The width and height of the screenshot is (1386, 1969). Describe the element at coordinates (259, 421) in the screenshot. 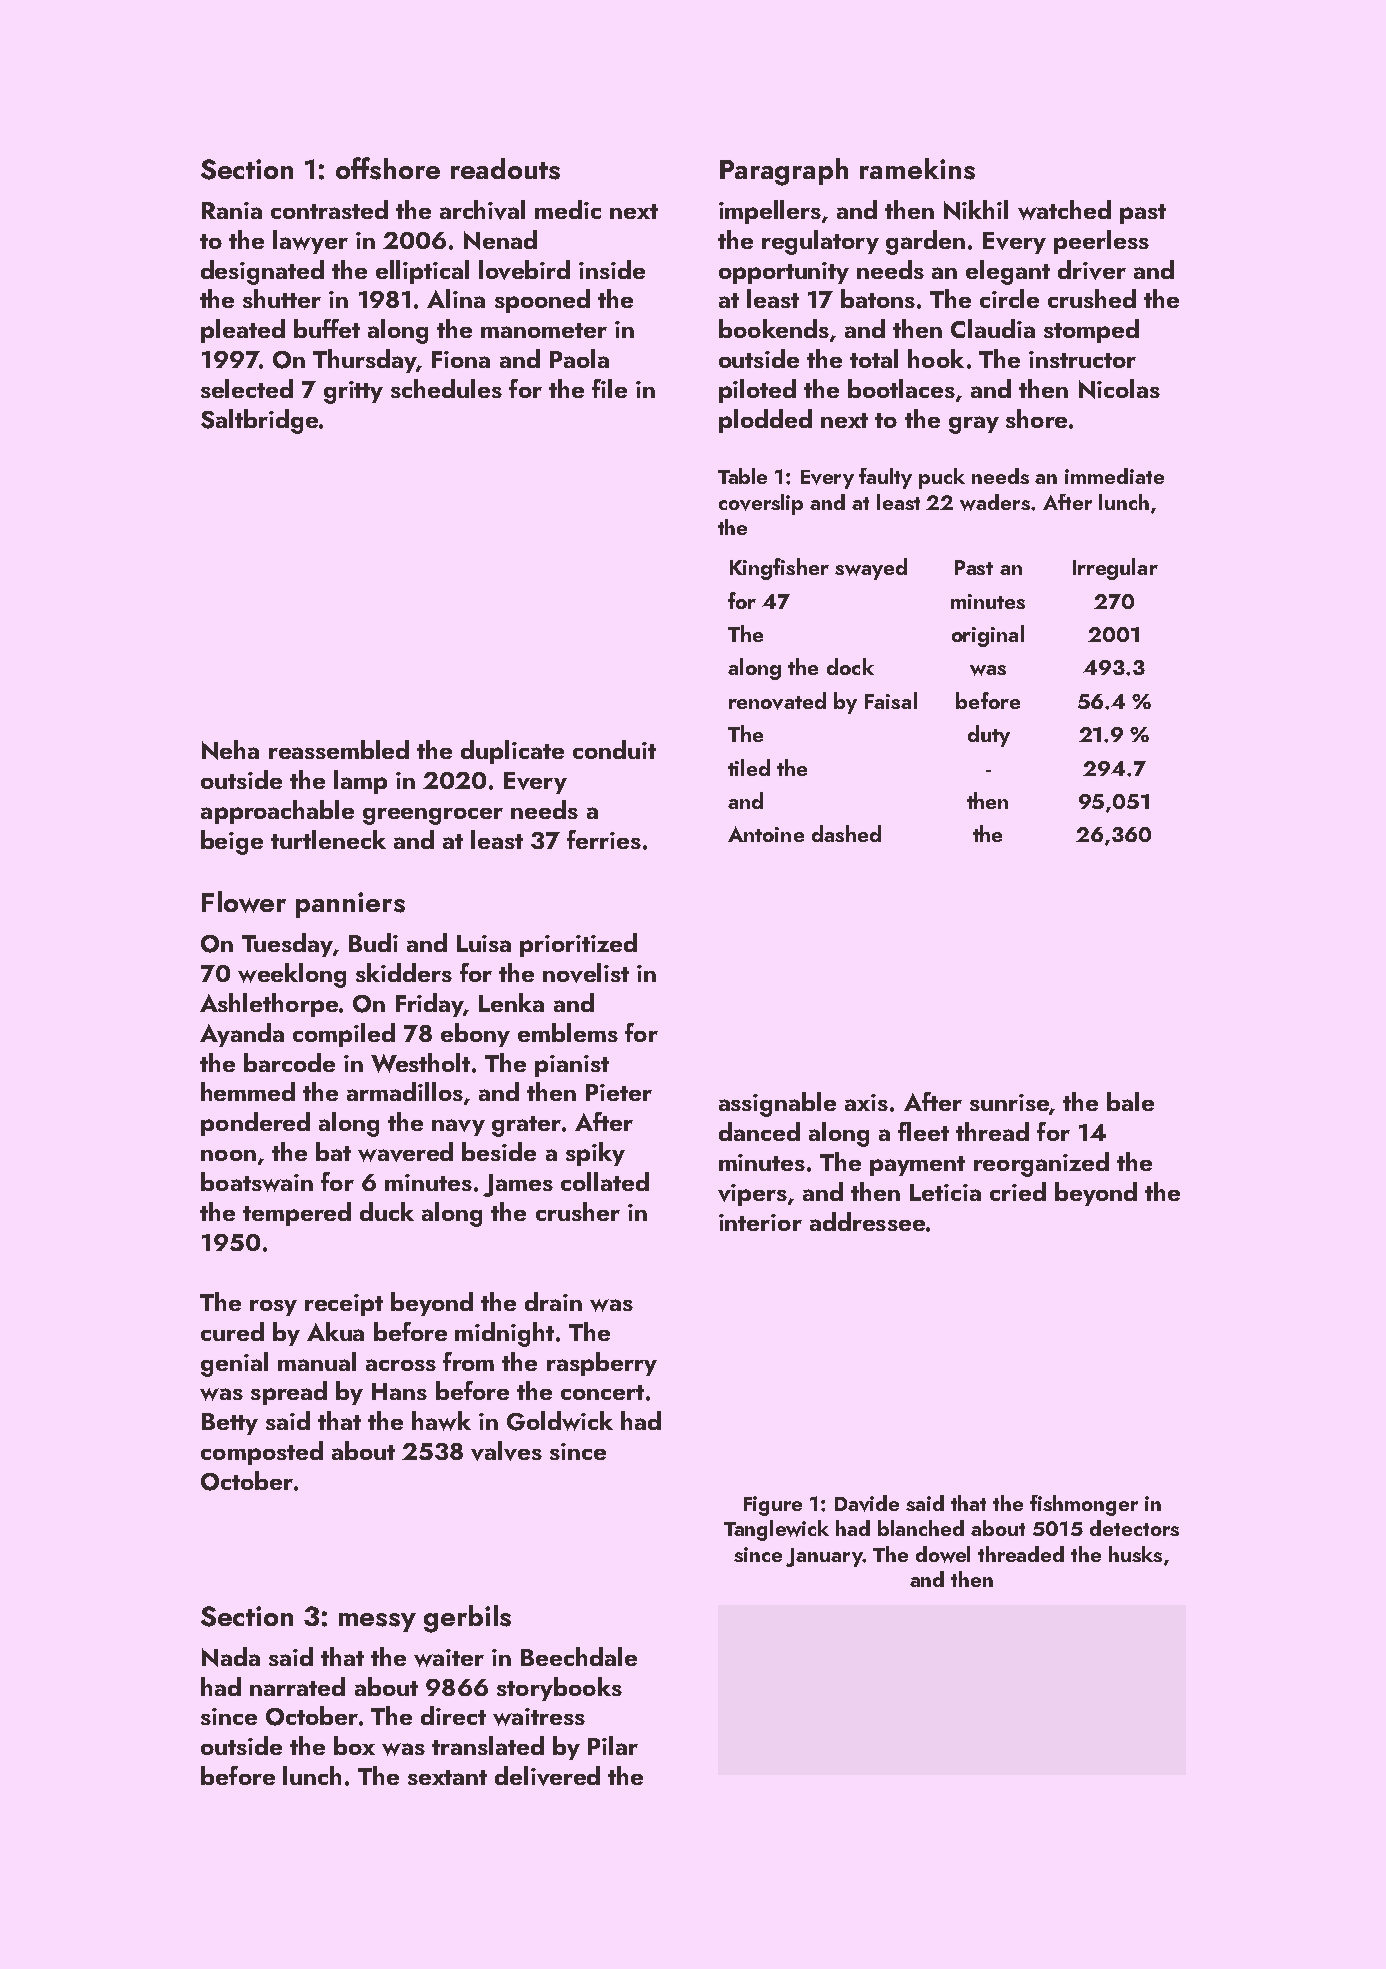

I see `Saltbridge` at that location.
